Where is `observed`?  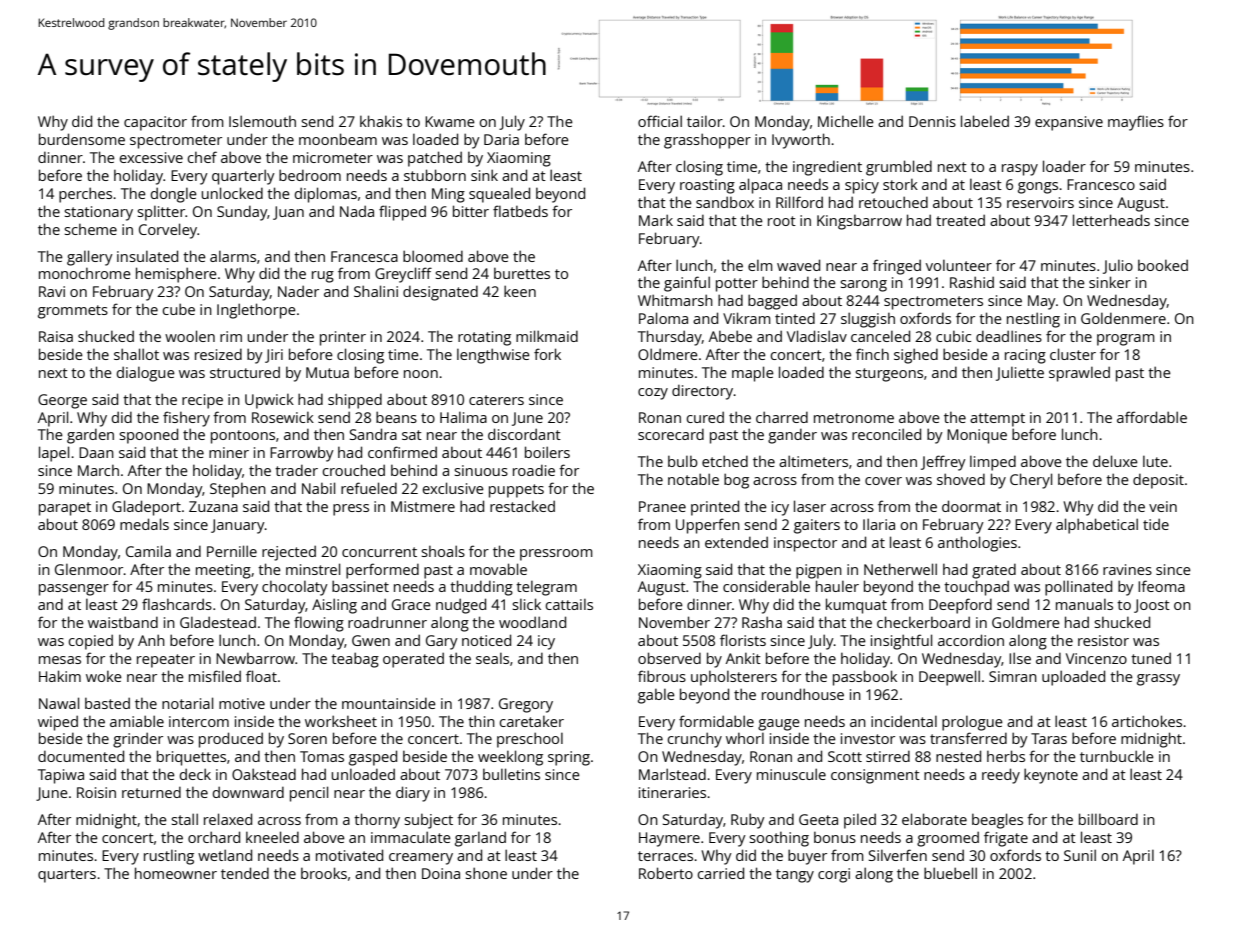
observed is located at coordinates (669, 658).
